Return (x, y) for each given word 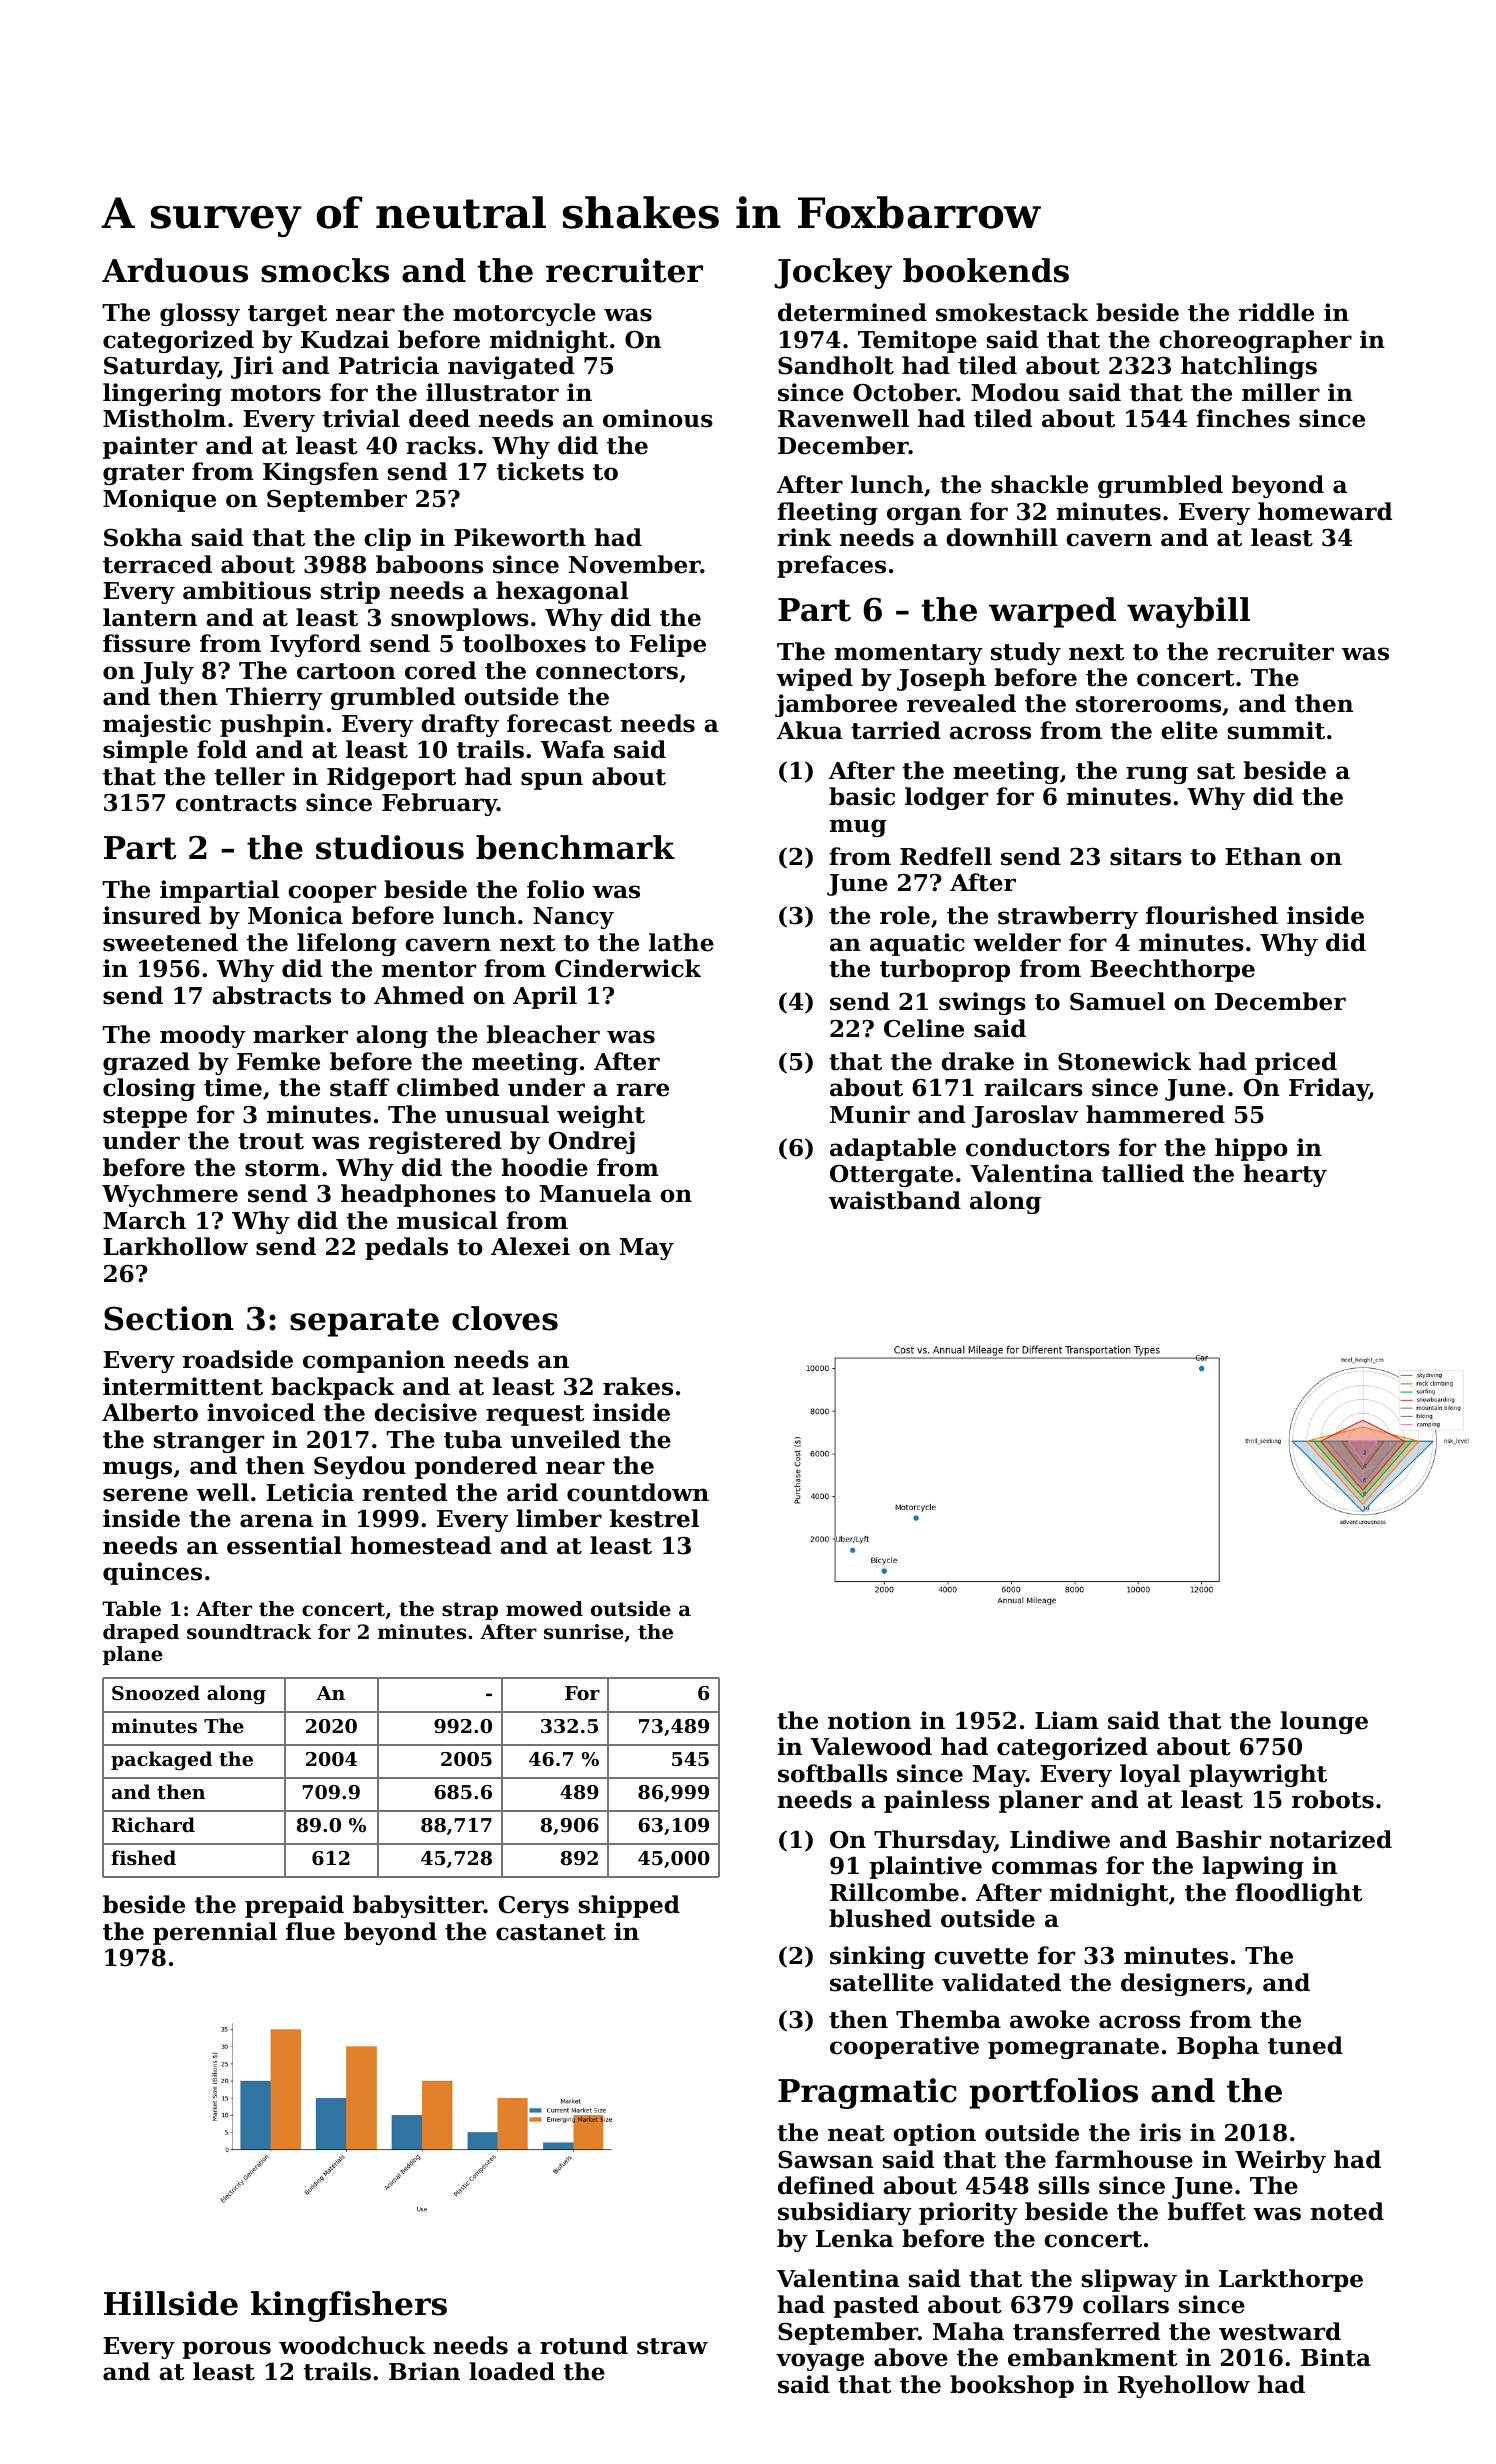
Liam (1067, 1720)
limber (559, 1518)
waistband (895, 1200)
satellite (881, 1982)
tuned (1305, 2045)
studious (390, 847)
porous (227, 2350)
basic (862, 796)
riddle (1276, 312)
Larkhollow (175, 1246)
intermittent (183, 1386)
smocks (325, 270)
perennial (215, 1933)
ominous (658, 418)
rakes (638, 1386)
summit (1276, 730)
